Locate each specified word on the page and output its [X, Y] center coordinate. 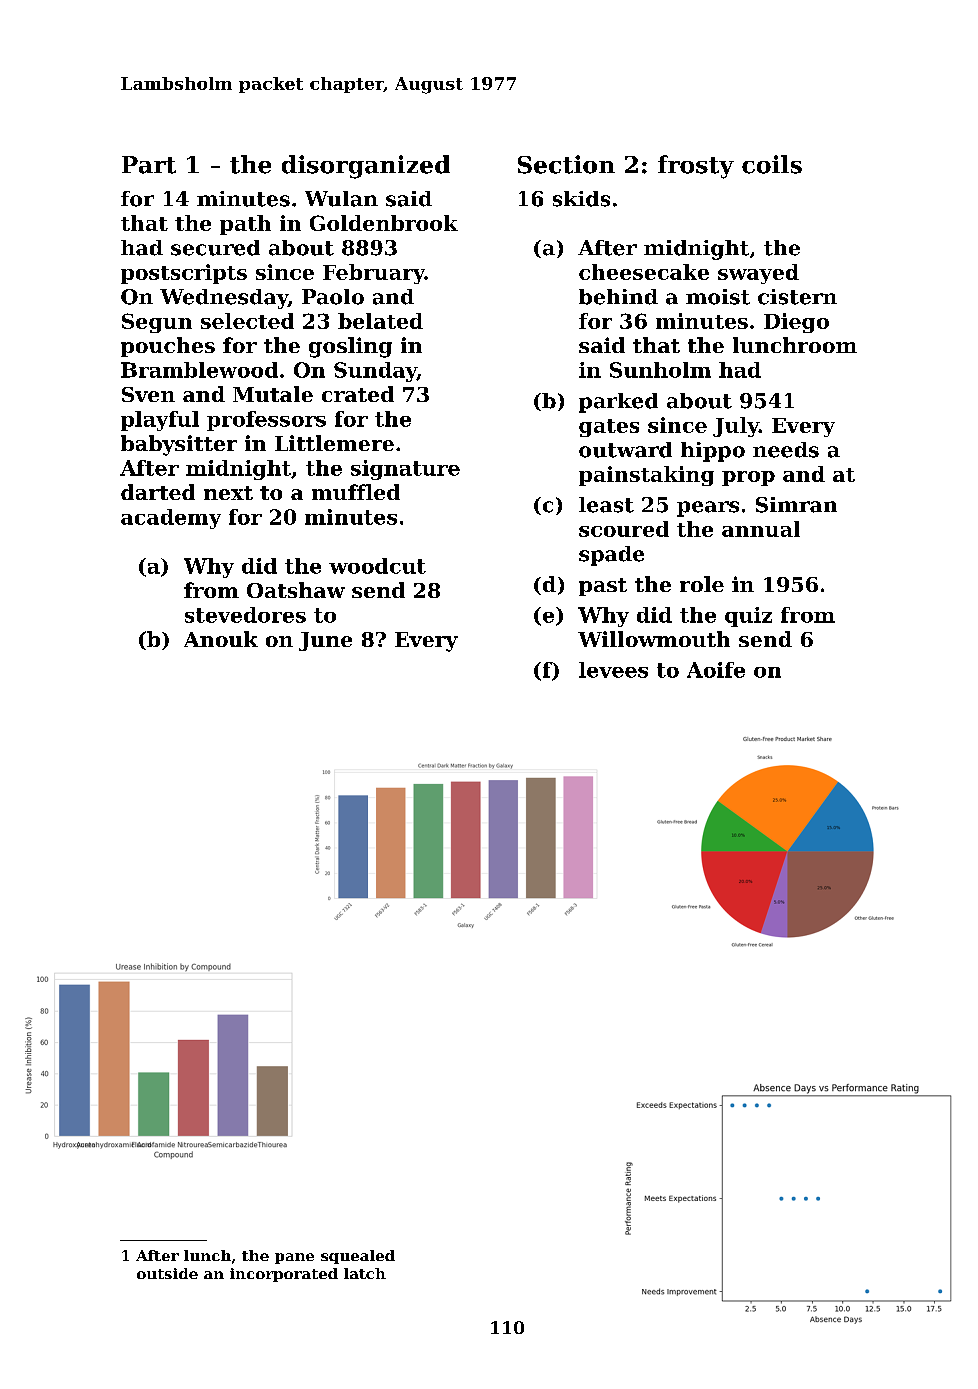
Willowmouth [654, 639]
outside [167, 1273]
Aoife [716, 670]
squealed [358, 1257]
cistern [797, 297]
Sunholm [660, 370]
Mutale [273, 394]
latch [365, 1273]
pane [294, 1258]
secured [215, 248]
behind [618, 297]
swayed [758, 274]
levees [613, 670]
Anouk [221, 639]
